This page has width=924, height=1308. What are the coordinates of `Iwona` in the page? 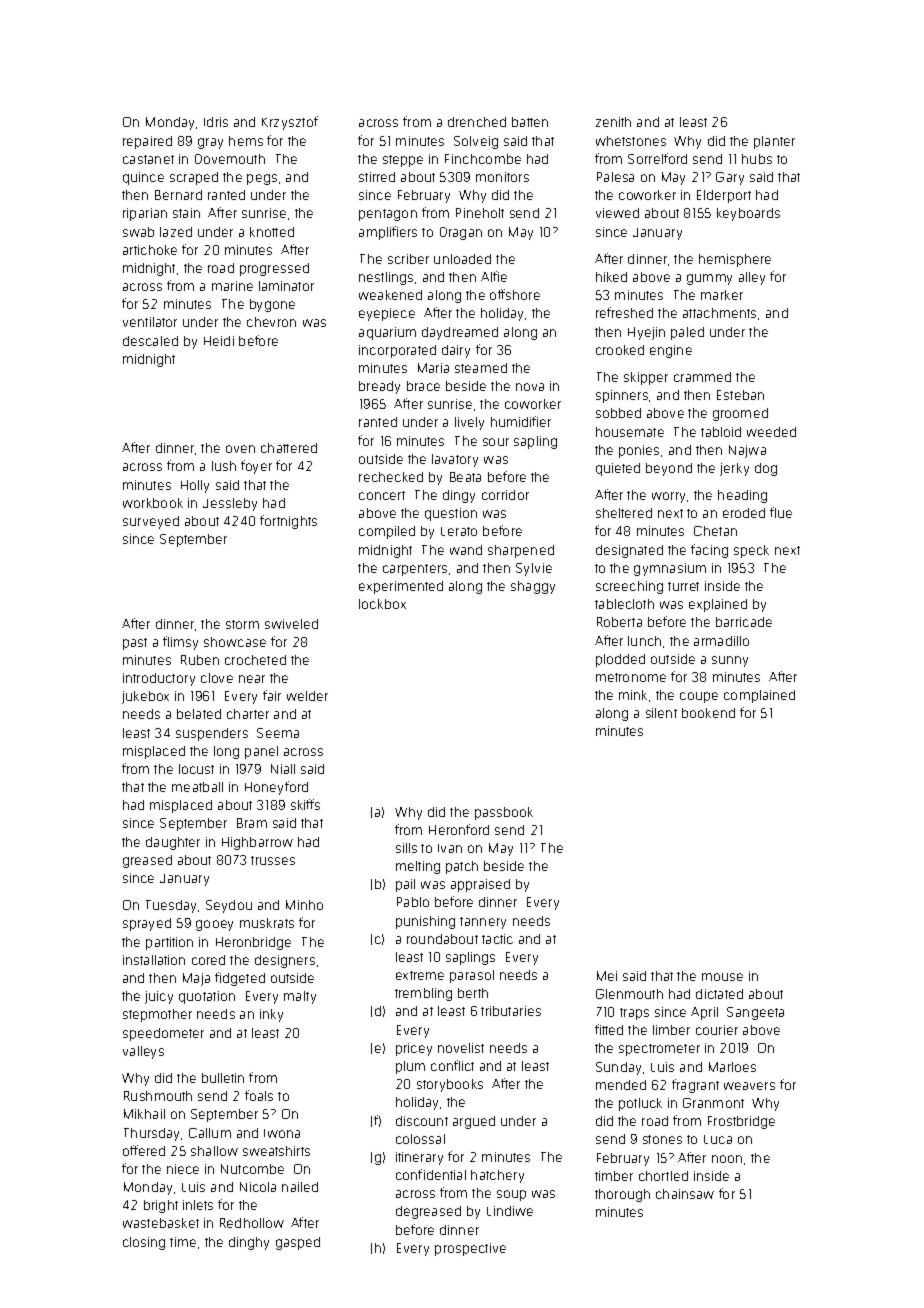 It's located at (282, 1133).
